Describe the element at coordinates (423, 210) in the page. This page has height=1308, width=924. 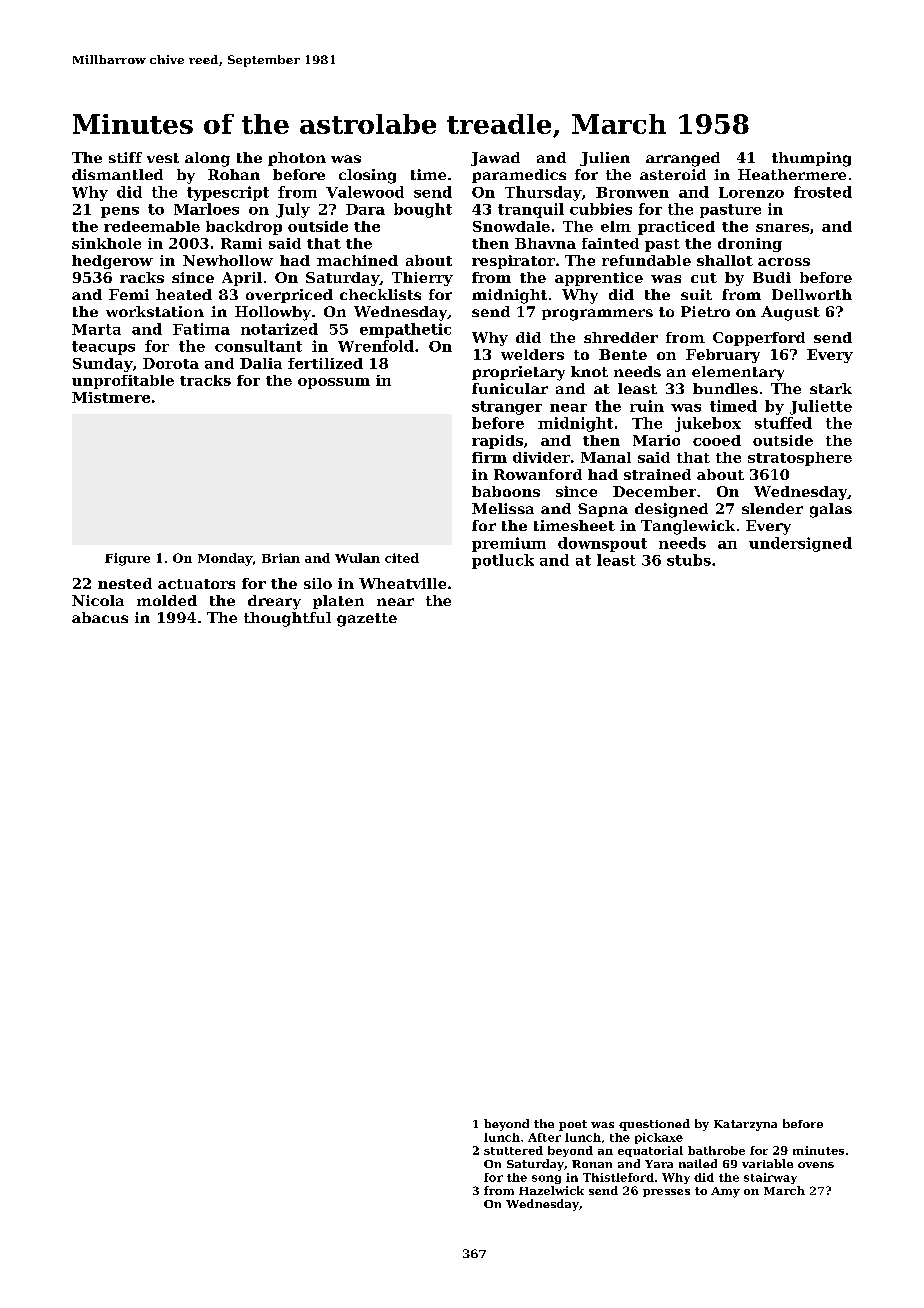
I see `bought` at that location.
